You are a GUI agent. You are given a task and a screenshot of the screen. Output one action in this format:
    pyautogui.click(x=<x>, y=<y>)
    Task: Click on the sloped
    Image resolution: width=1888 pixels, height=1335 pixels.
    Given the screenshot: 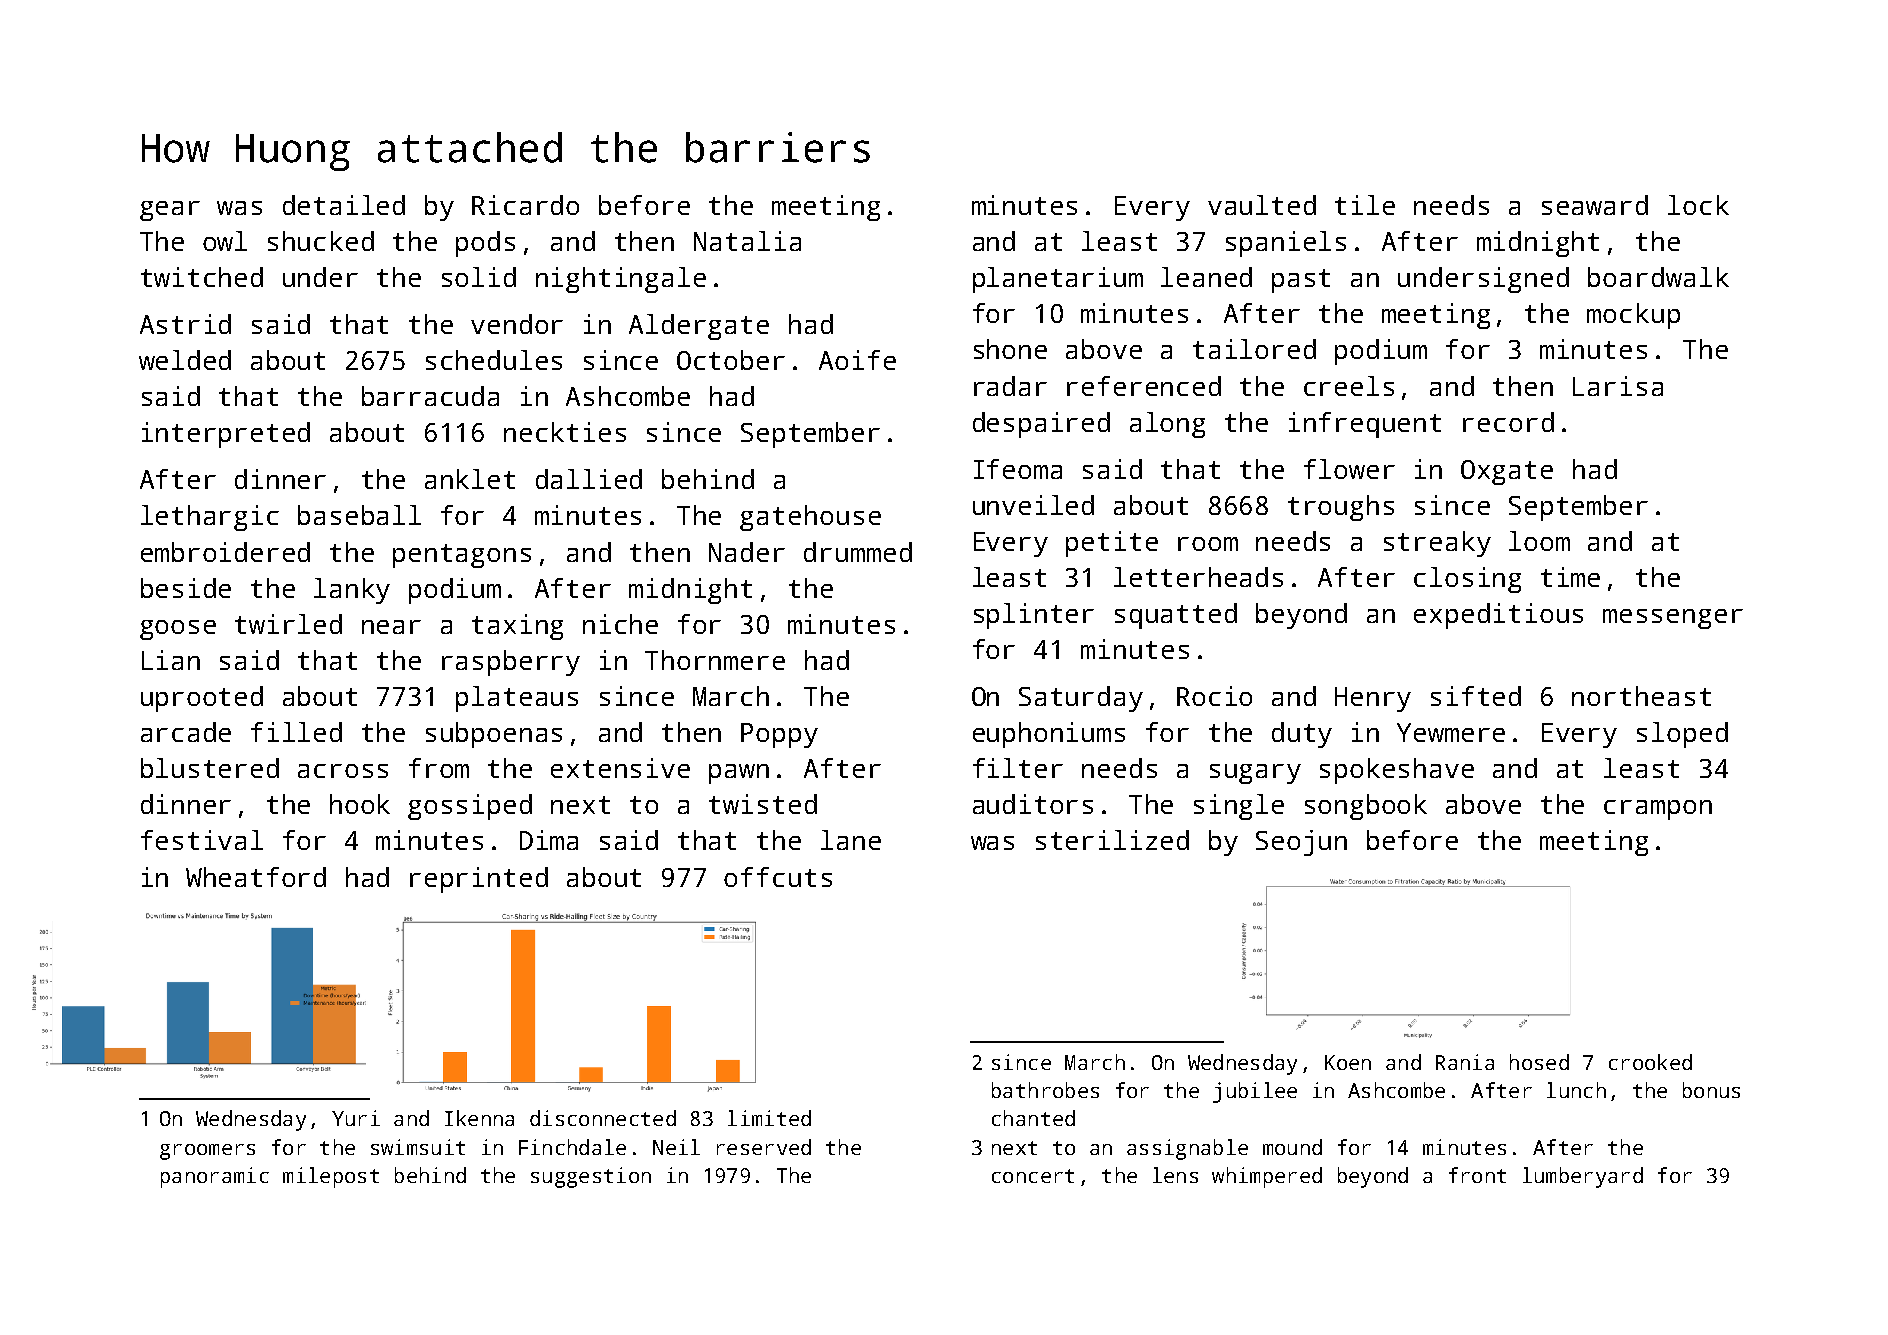 What is the action you would take?
    pyautogui.click(x=1682, y=735)
